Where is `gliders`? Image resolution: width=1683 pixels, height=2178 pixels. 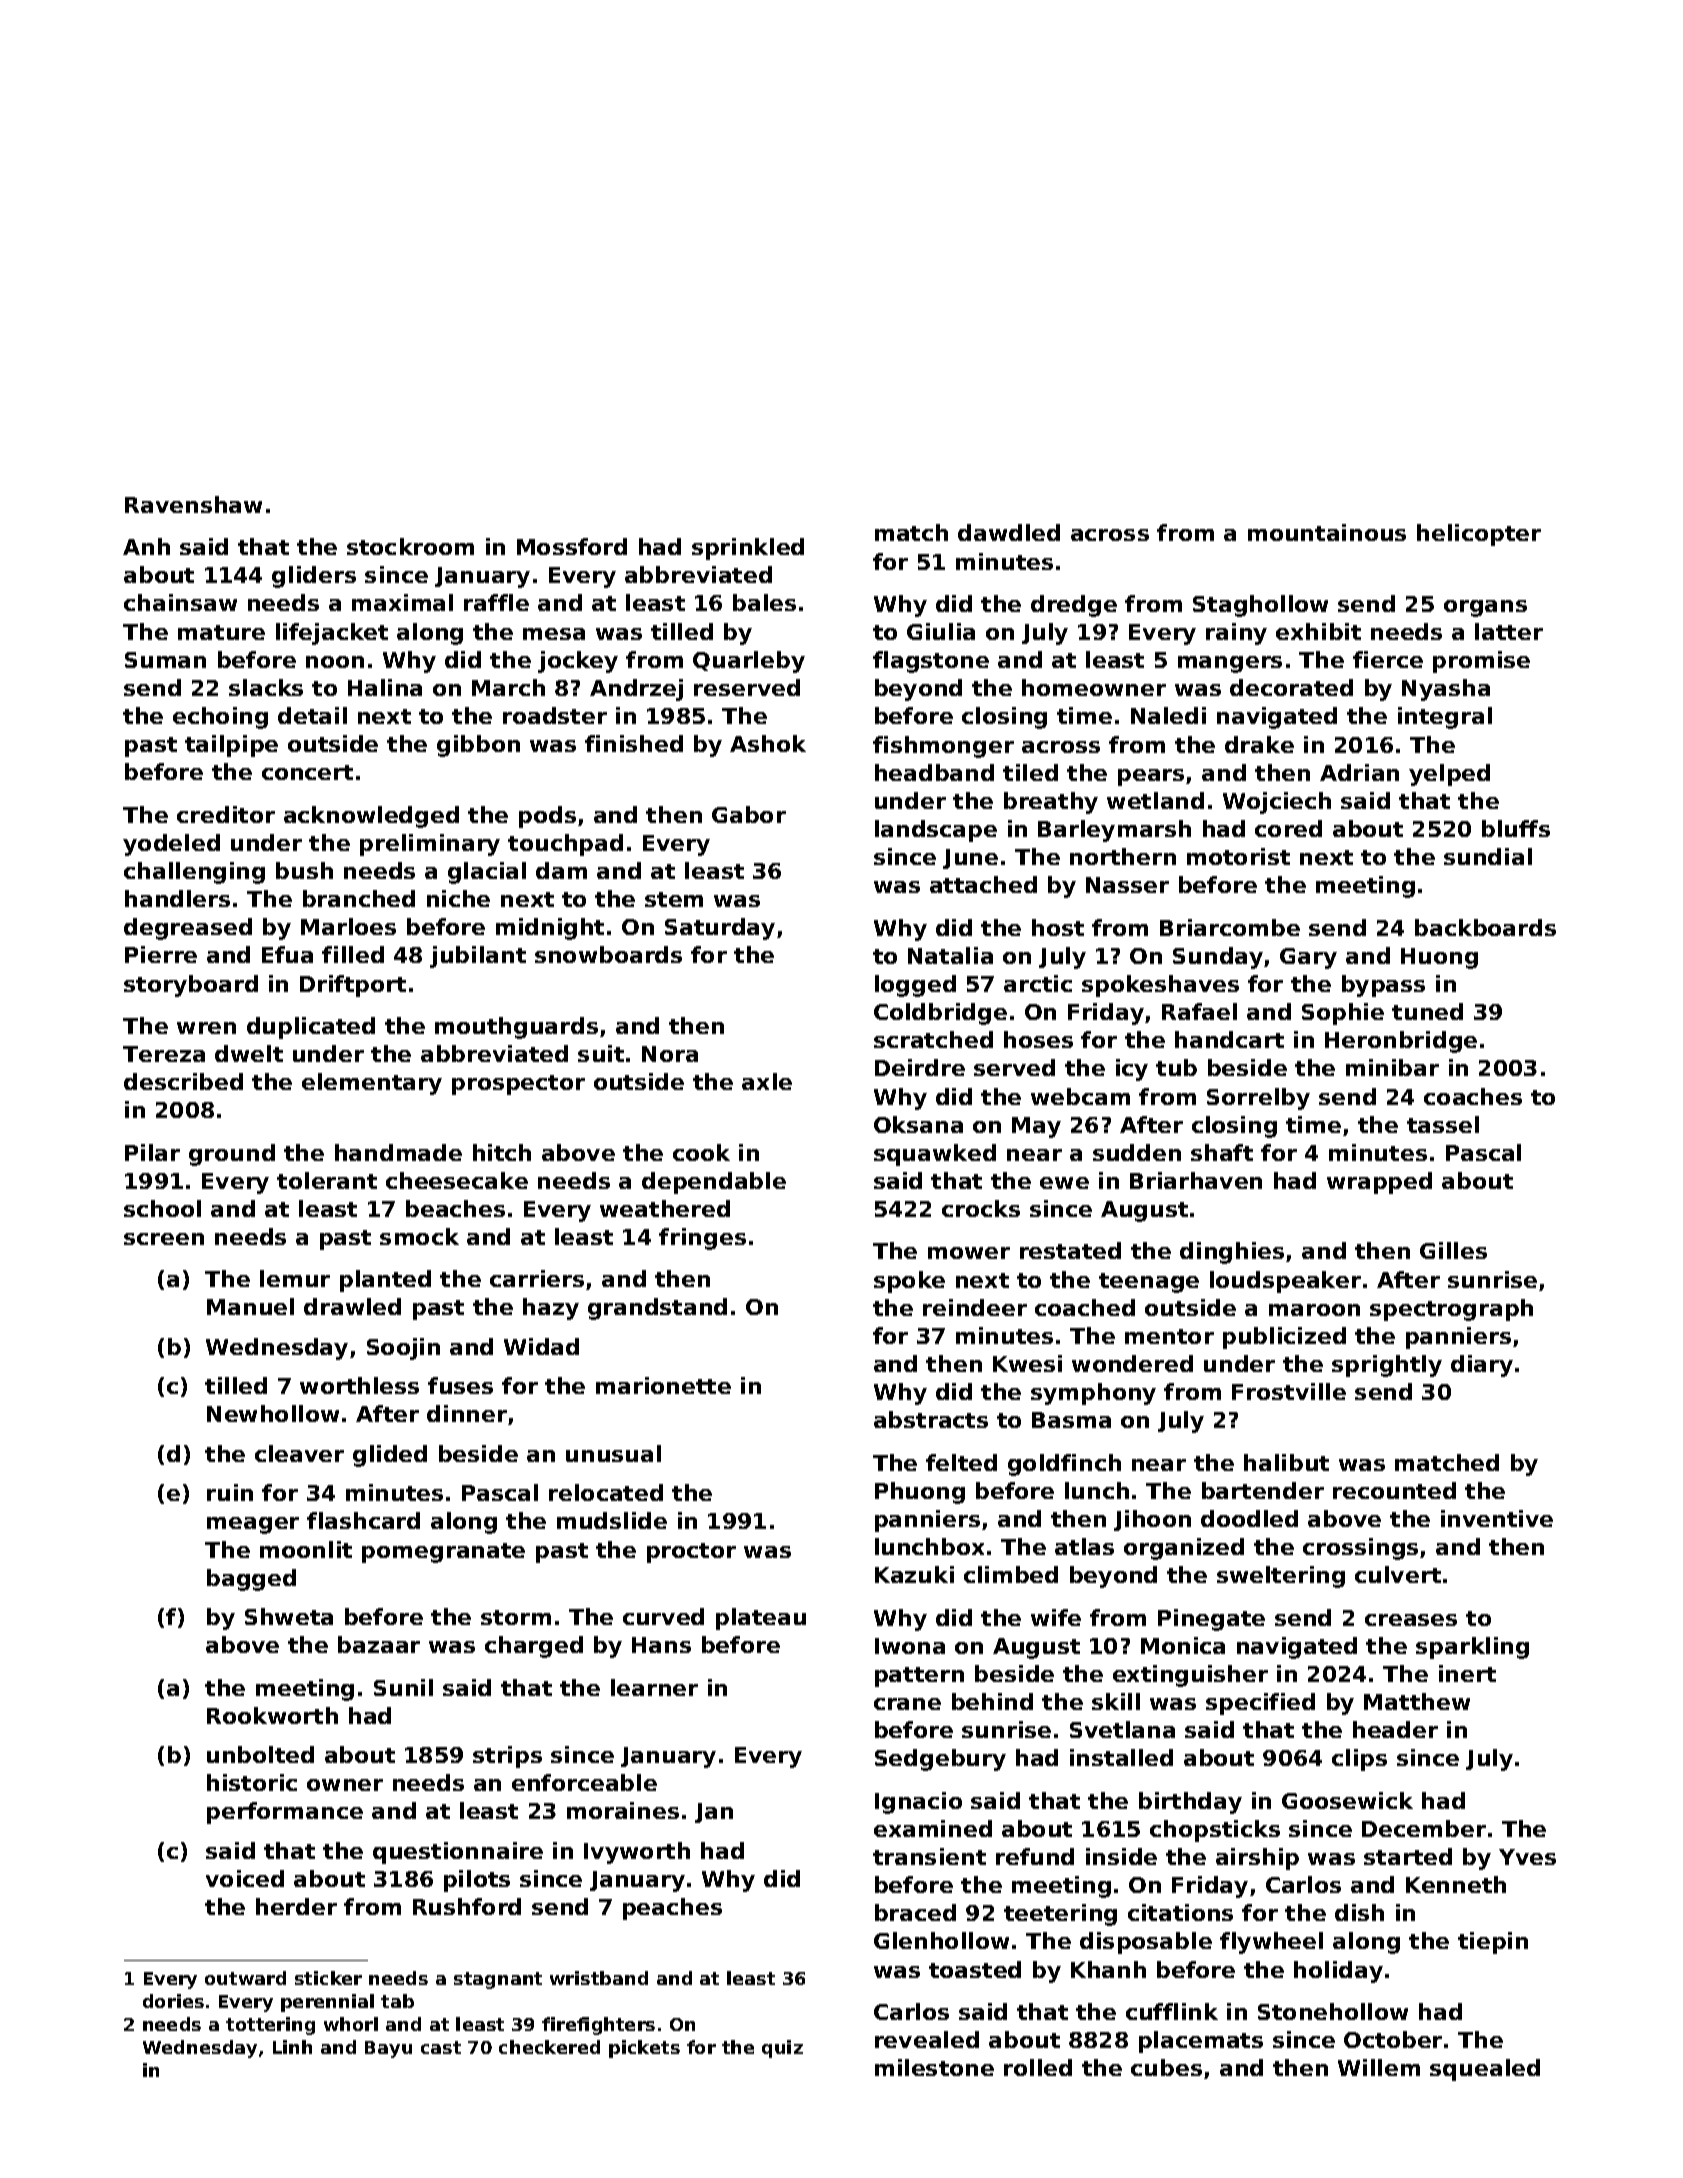
gliders is located at coordinates (314, 577).
